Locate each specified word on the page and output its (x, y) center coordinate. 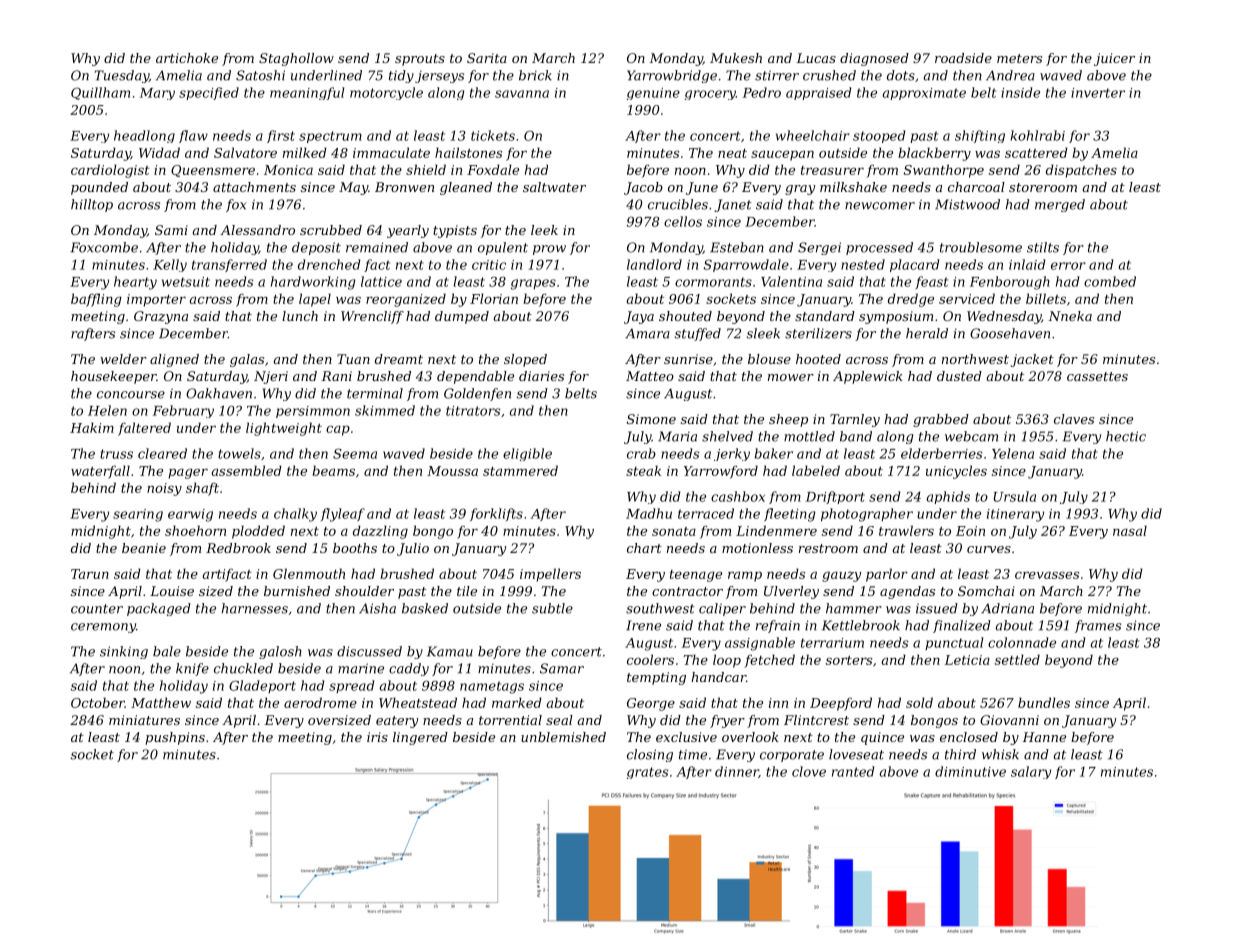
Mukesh (736, 58)
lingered (420, 738)
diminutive (970, 771)
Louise (172, 591)
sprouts (420, 60)
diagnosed (874, 59)
